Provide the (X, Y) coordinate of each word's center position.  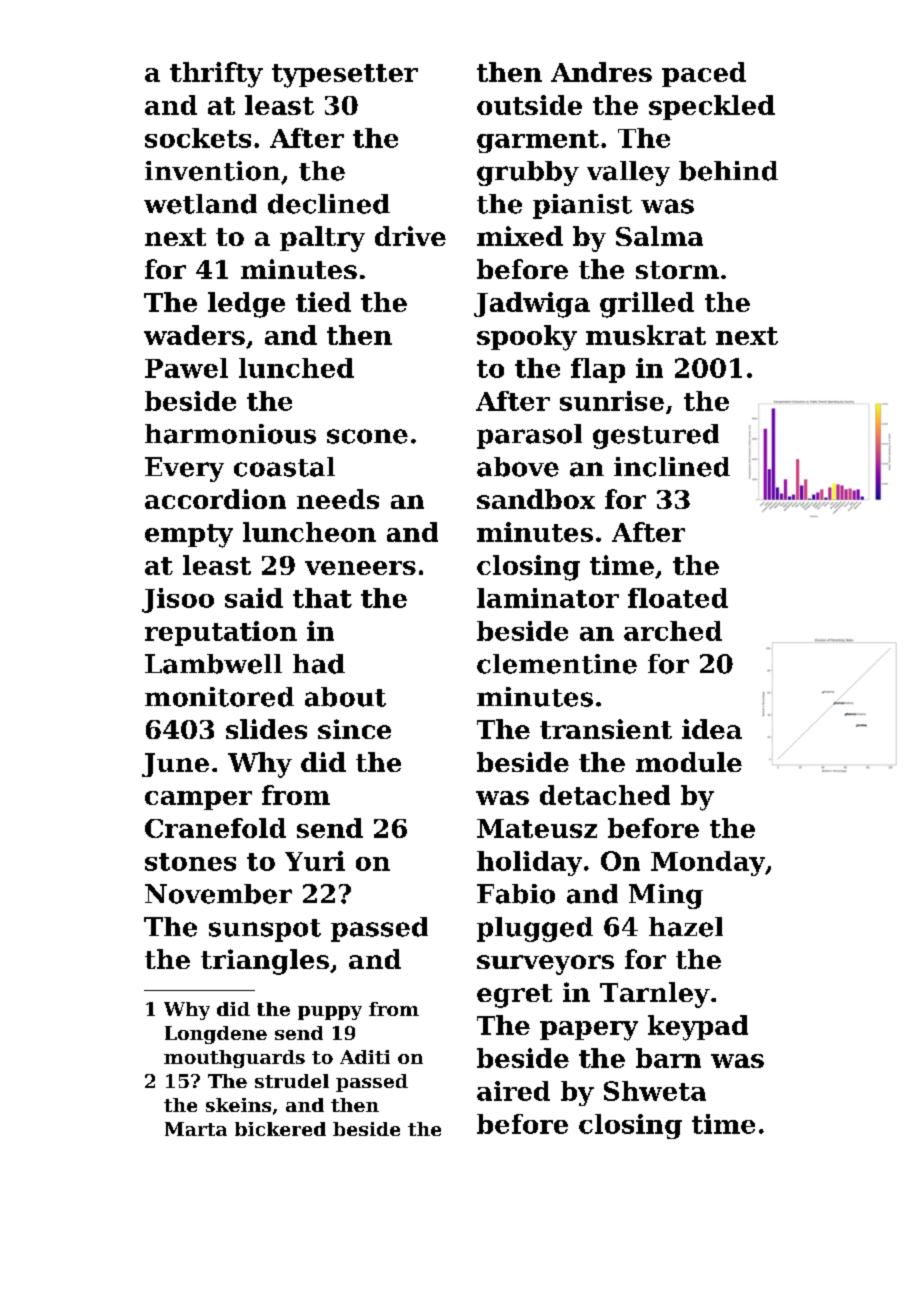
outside (529, 105)
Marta (196, 1129)
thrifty (216, 75)
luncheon (309, 532)
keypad (698, 1028)
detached (605, 795)
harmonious (230, 434)
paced (704, 74)
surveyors (545, 965)
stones (190, 862)
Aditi (365, 1057)
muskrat (646, 335)
